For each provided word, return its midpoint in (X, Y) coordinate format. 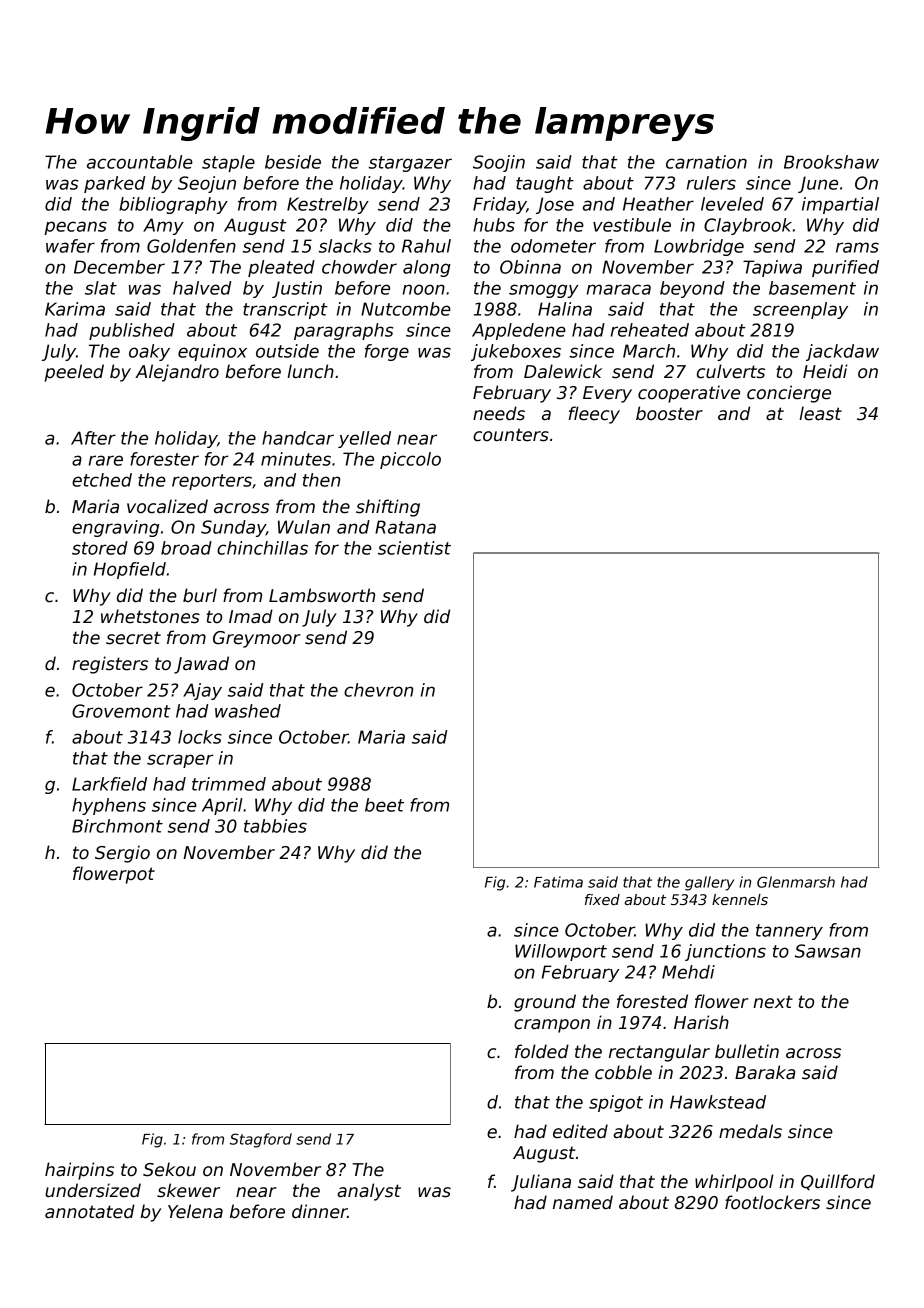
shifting (388, 508)
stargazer (410, 164)
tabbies (275, 826)
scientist (414, 548)
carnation (706, 162)
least (820, 413)
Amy (163, 226)
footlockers (772, 1202)
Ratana (405, 527)
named (583, 1202)
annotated (90, 1211)
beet (384, 805)
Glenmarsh (796, 882)
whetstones (150, 616)
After (93, 438)
